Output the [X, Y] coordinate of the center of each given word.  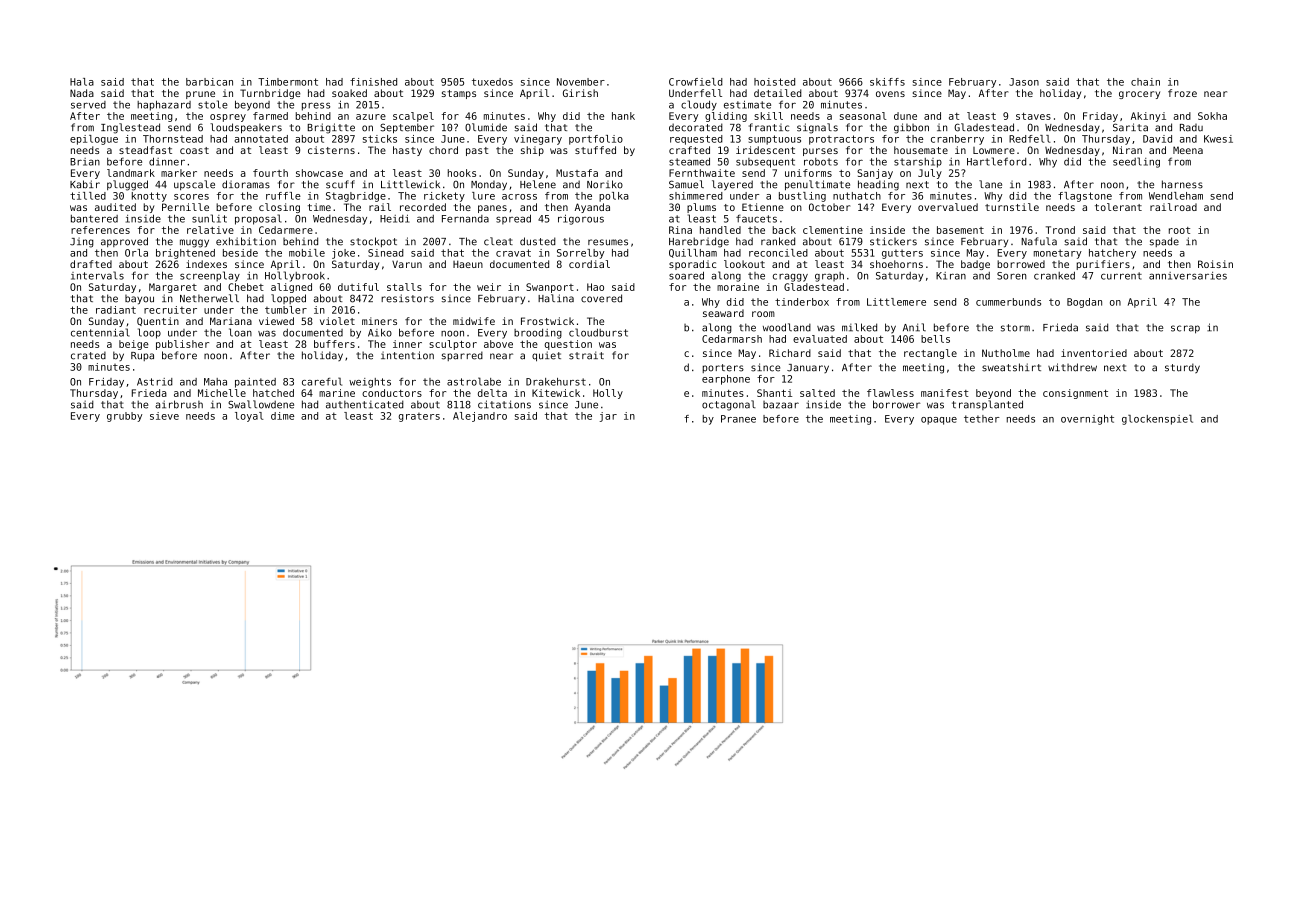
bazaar [781, 405]
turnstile [1012, 207]
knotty [149, 197]
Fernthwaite [702, 173]
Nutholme [1006, 353]
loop [149, 333]
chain [1145, 82]
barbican [209, 82]
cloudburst [598, 332]
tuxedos [492, 82]
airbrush [179, 404]
